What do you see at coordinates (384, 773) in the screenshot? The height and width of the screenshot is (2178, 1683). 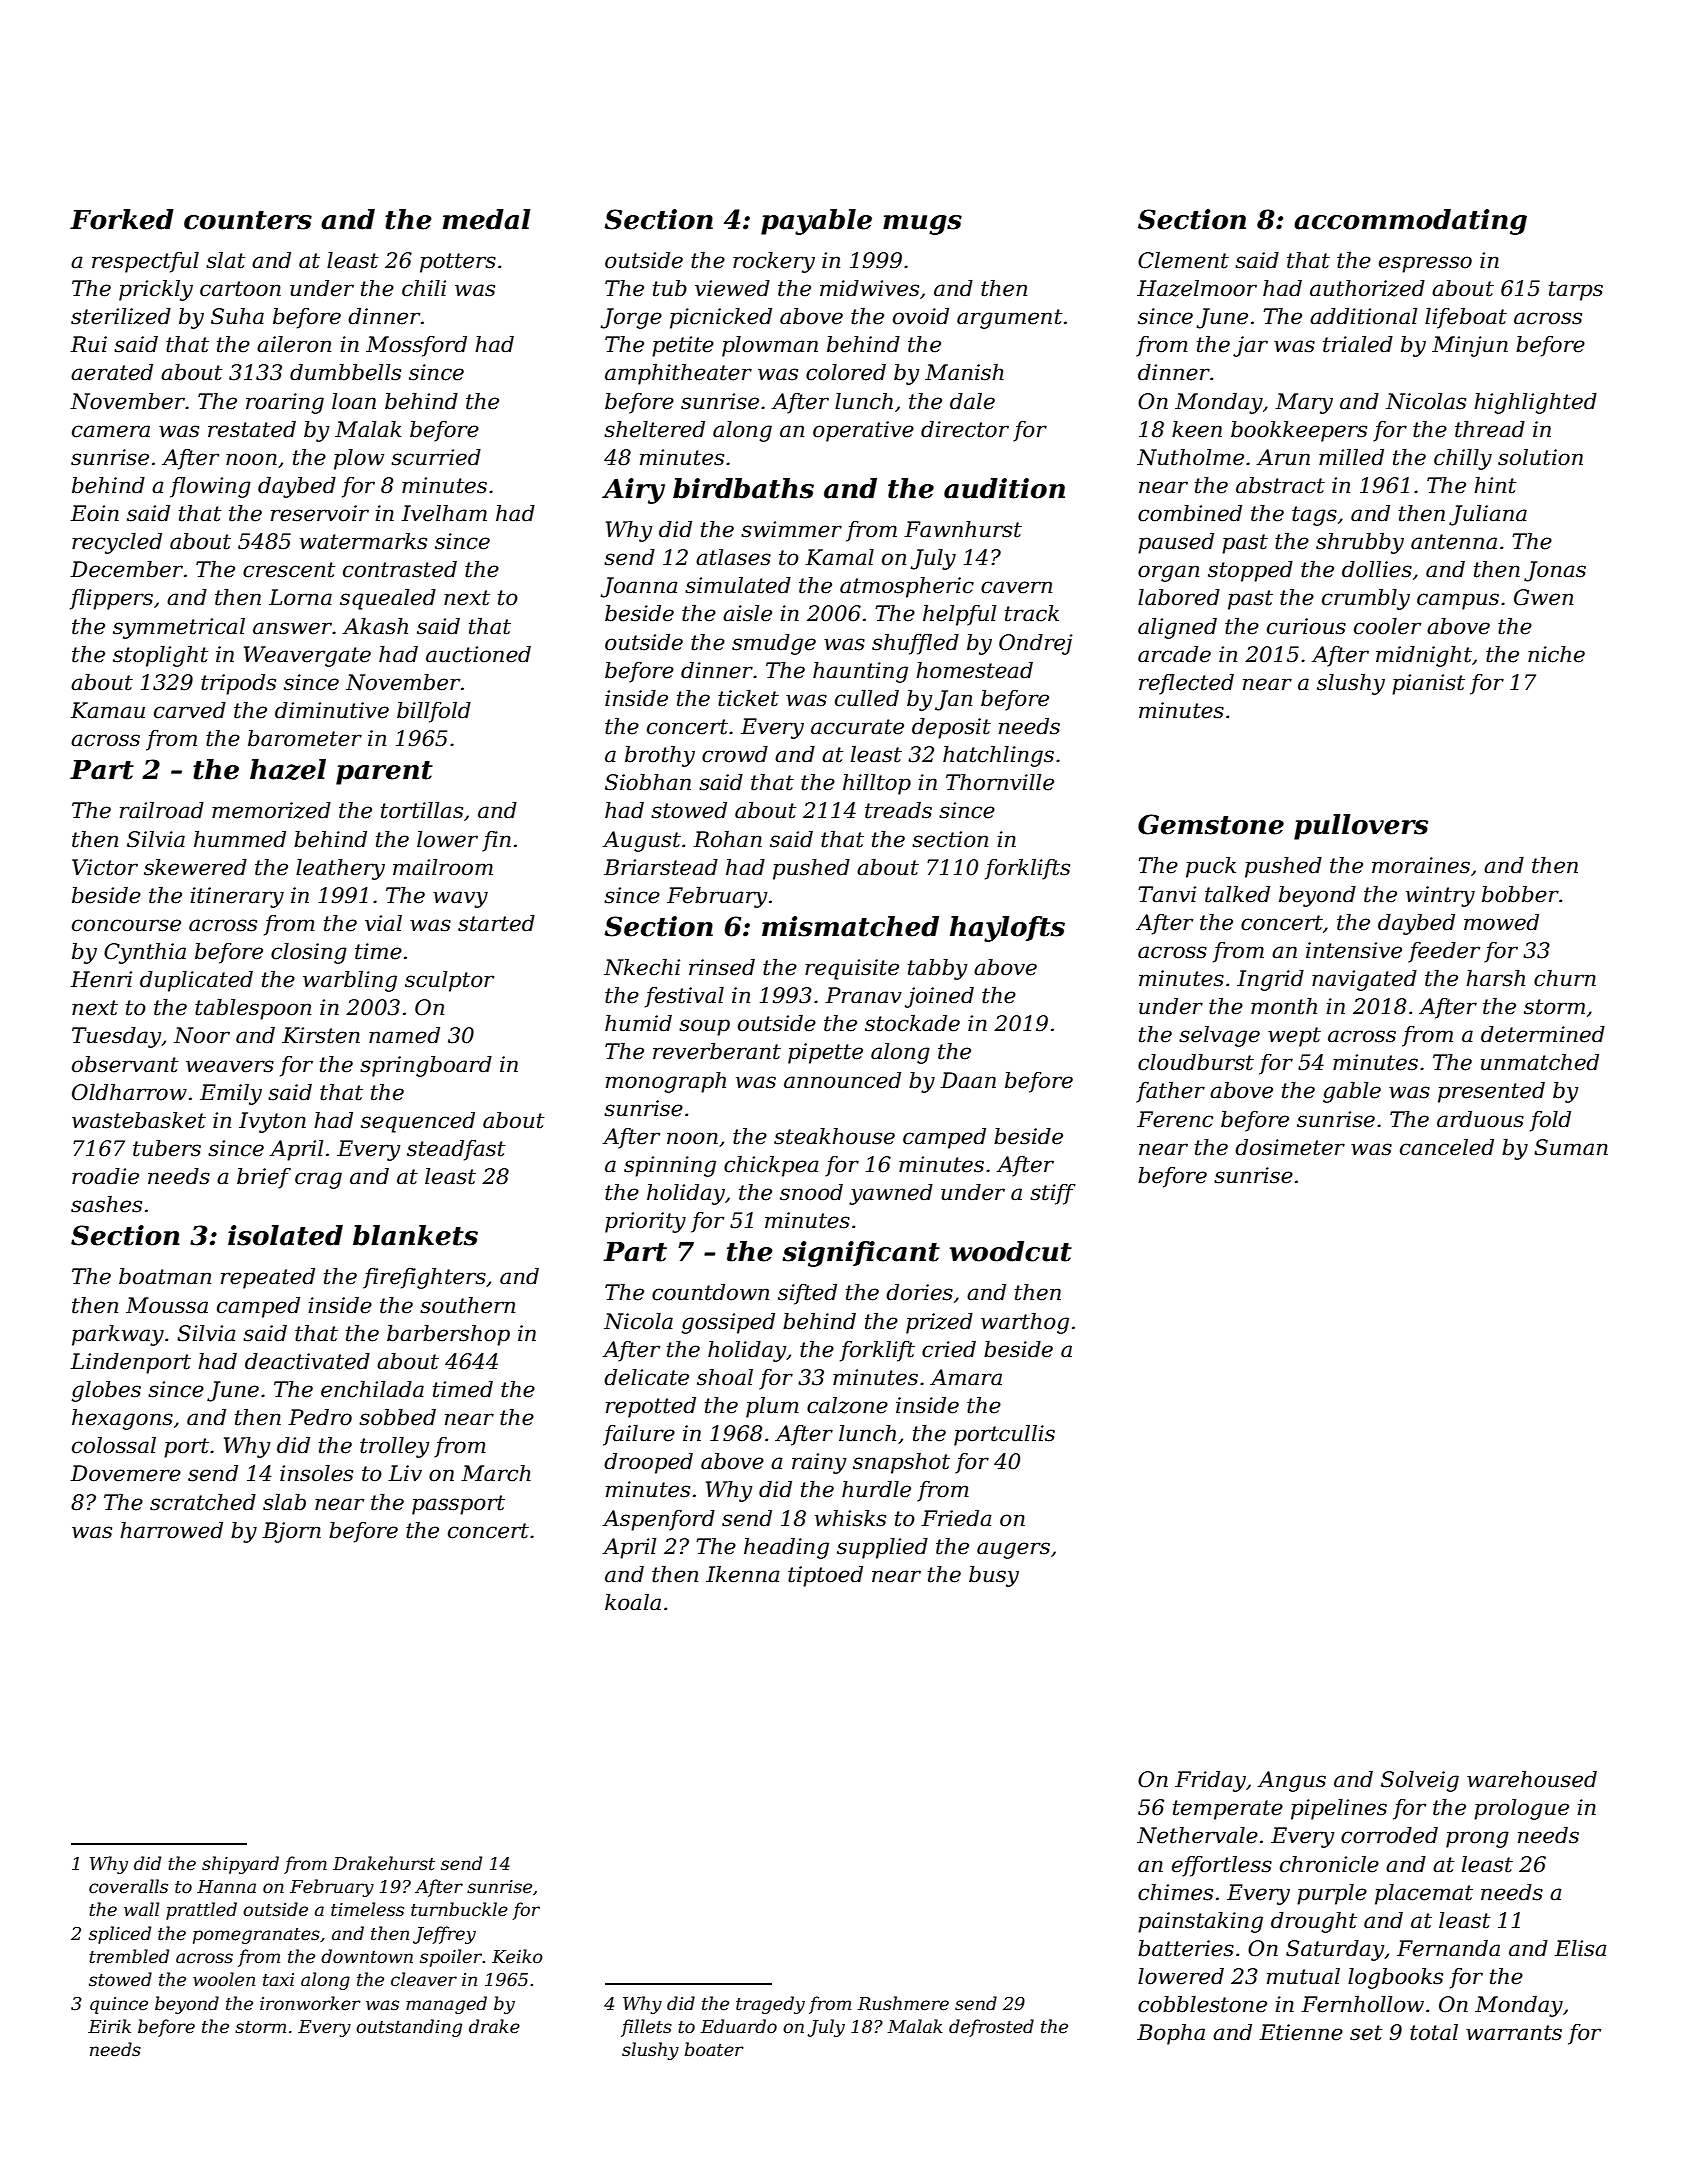 I see `parent` at bounding box center [384, 773].
